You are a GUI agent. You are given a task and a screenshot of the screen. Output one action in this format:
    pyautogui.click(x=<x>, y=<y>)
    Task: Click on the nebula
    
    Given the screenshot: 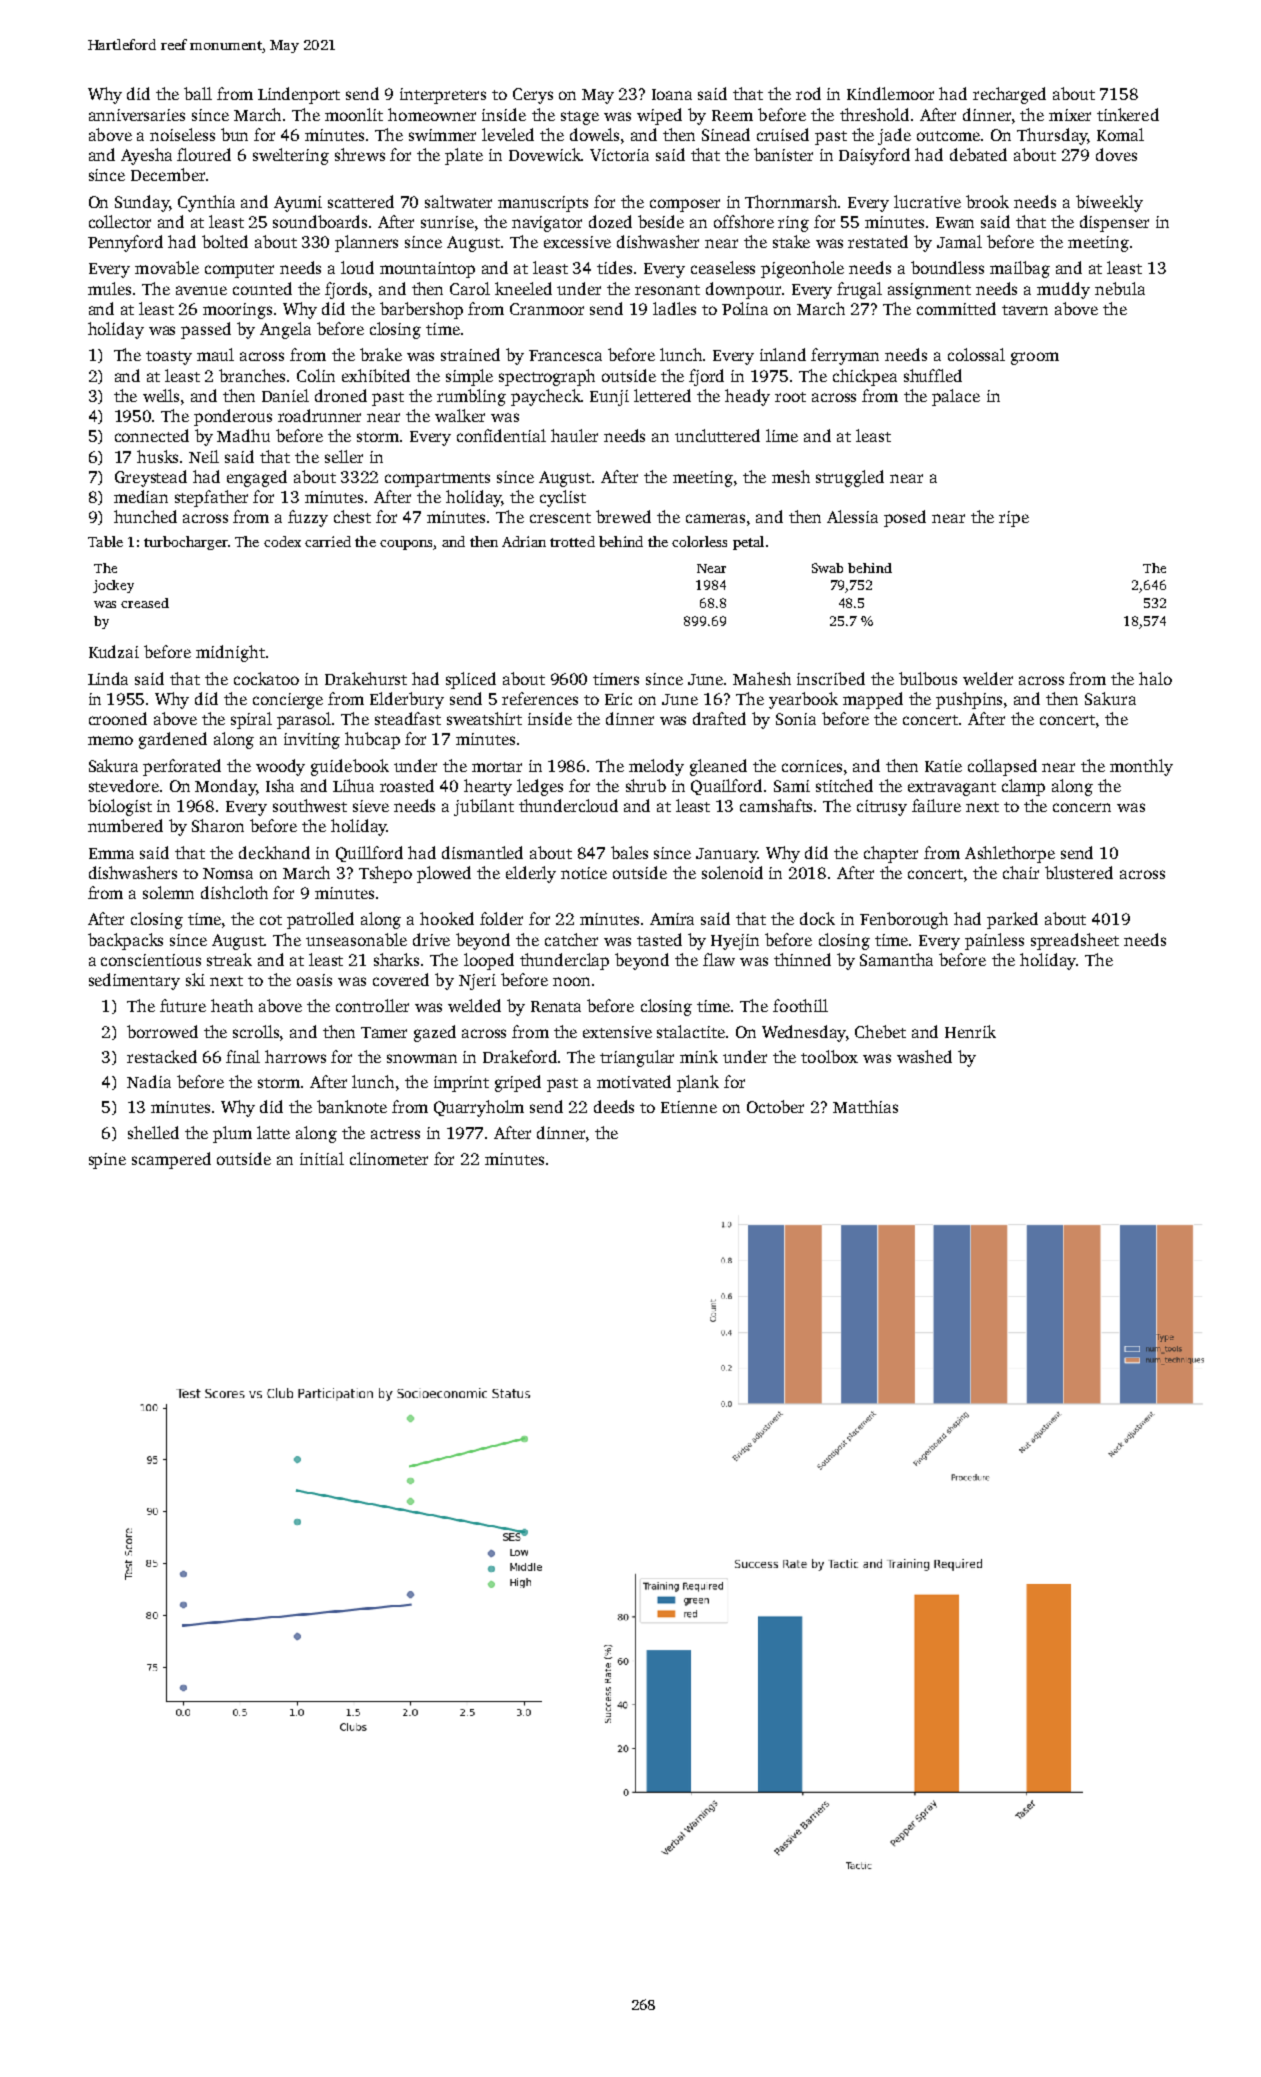 What is the action you would take?
    pyautogui.click(x=1120, y=288)
